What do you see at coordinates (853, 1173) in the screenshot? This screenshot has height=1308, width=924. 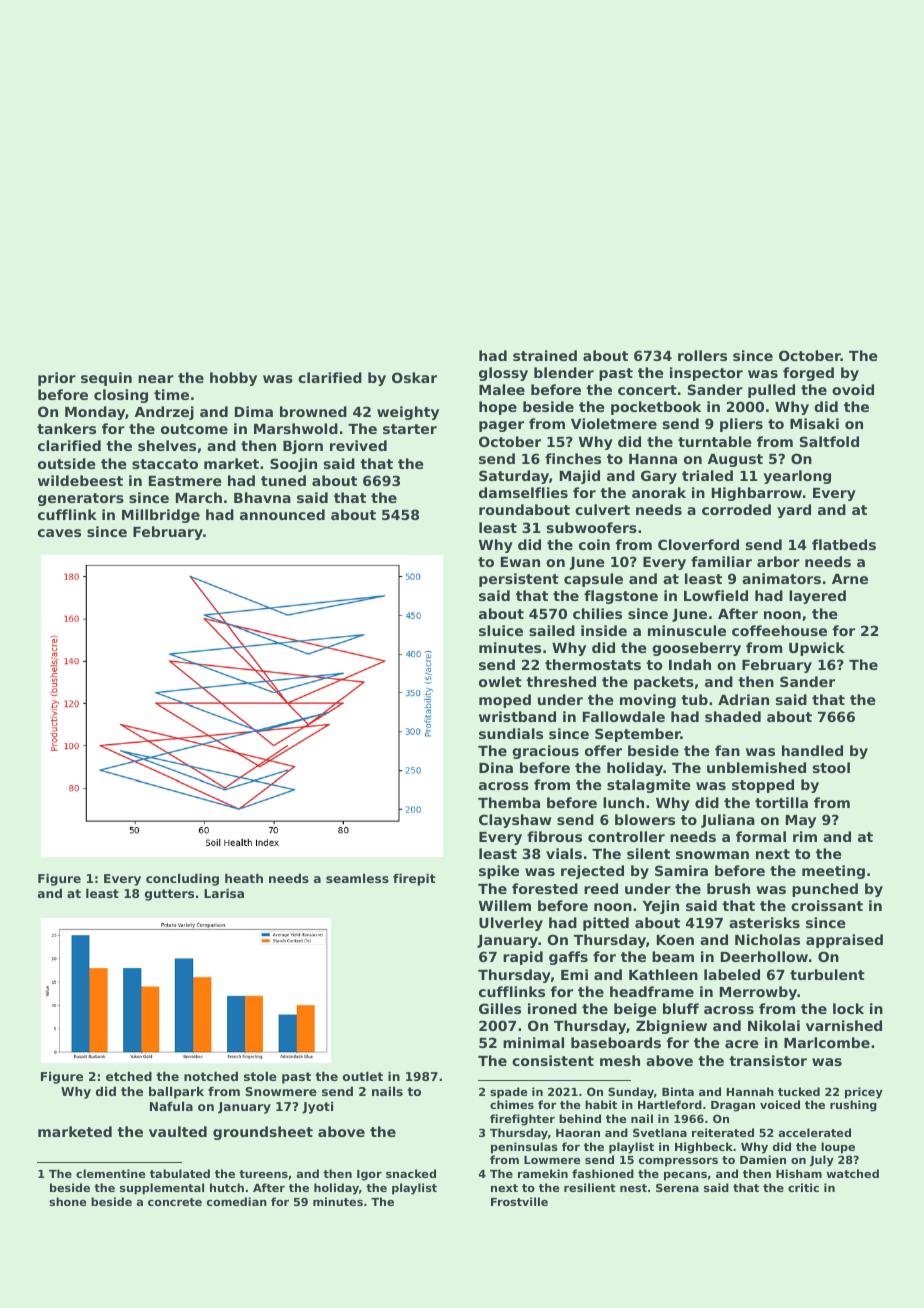 I see `watched` at bounding box center [853, 1173].
